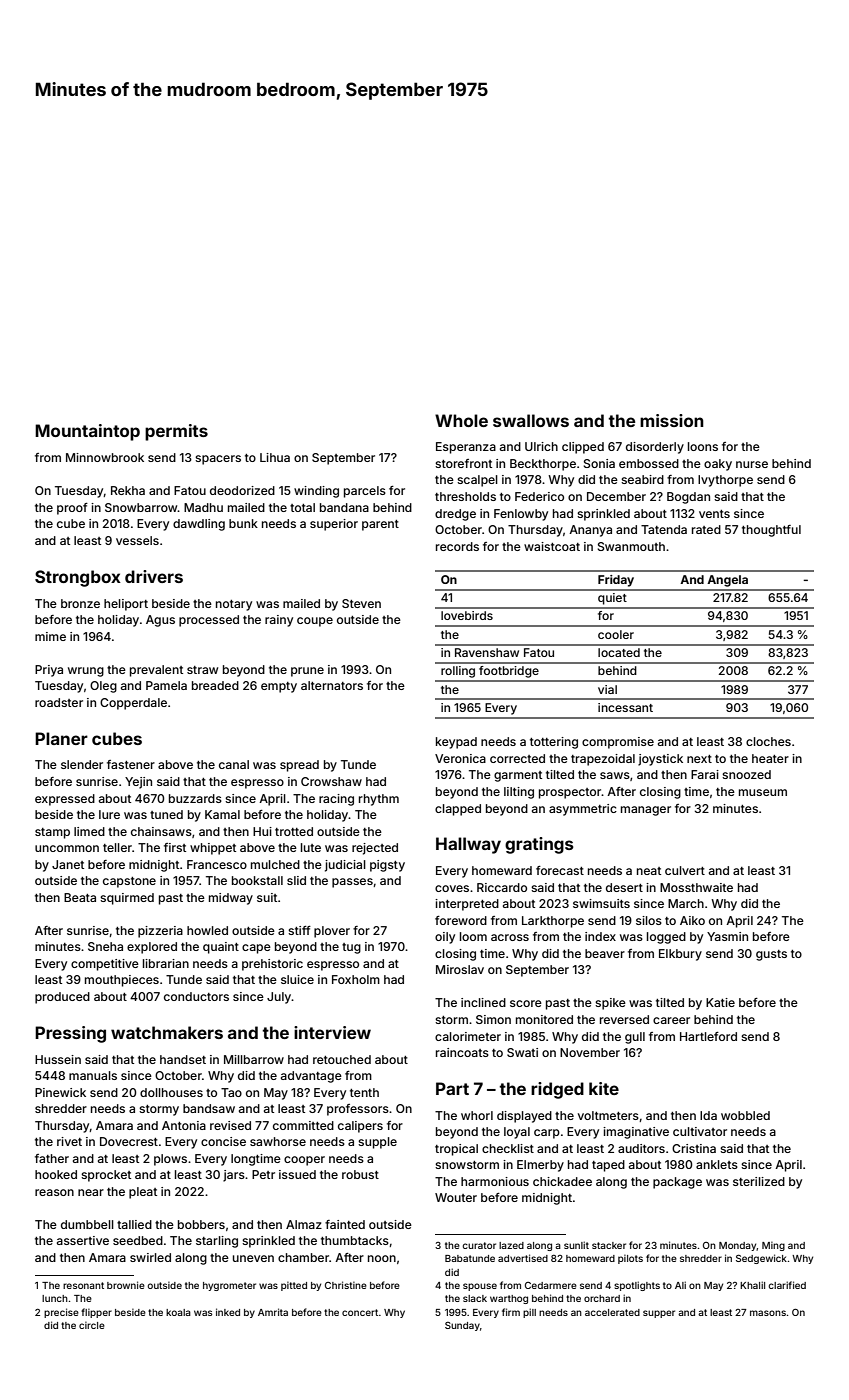 The height and width of the document is (1400, 849). Describe the element at coordinates (176, 432) in the document. I see `permits` at that location.
